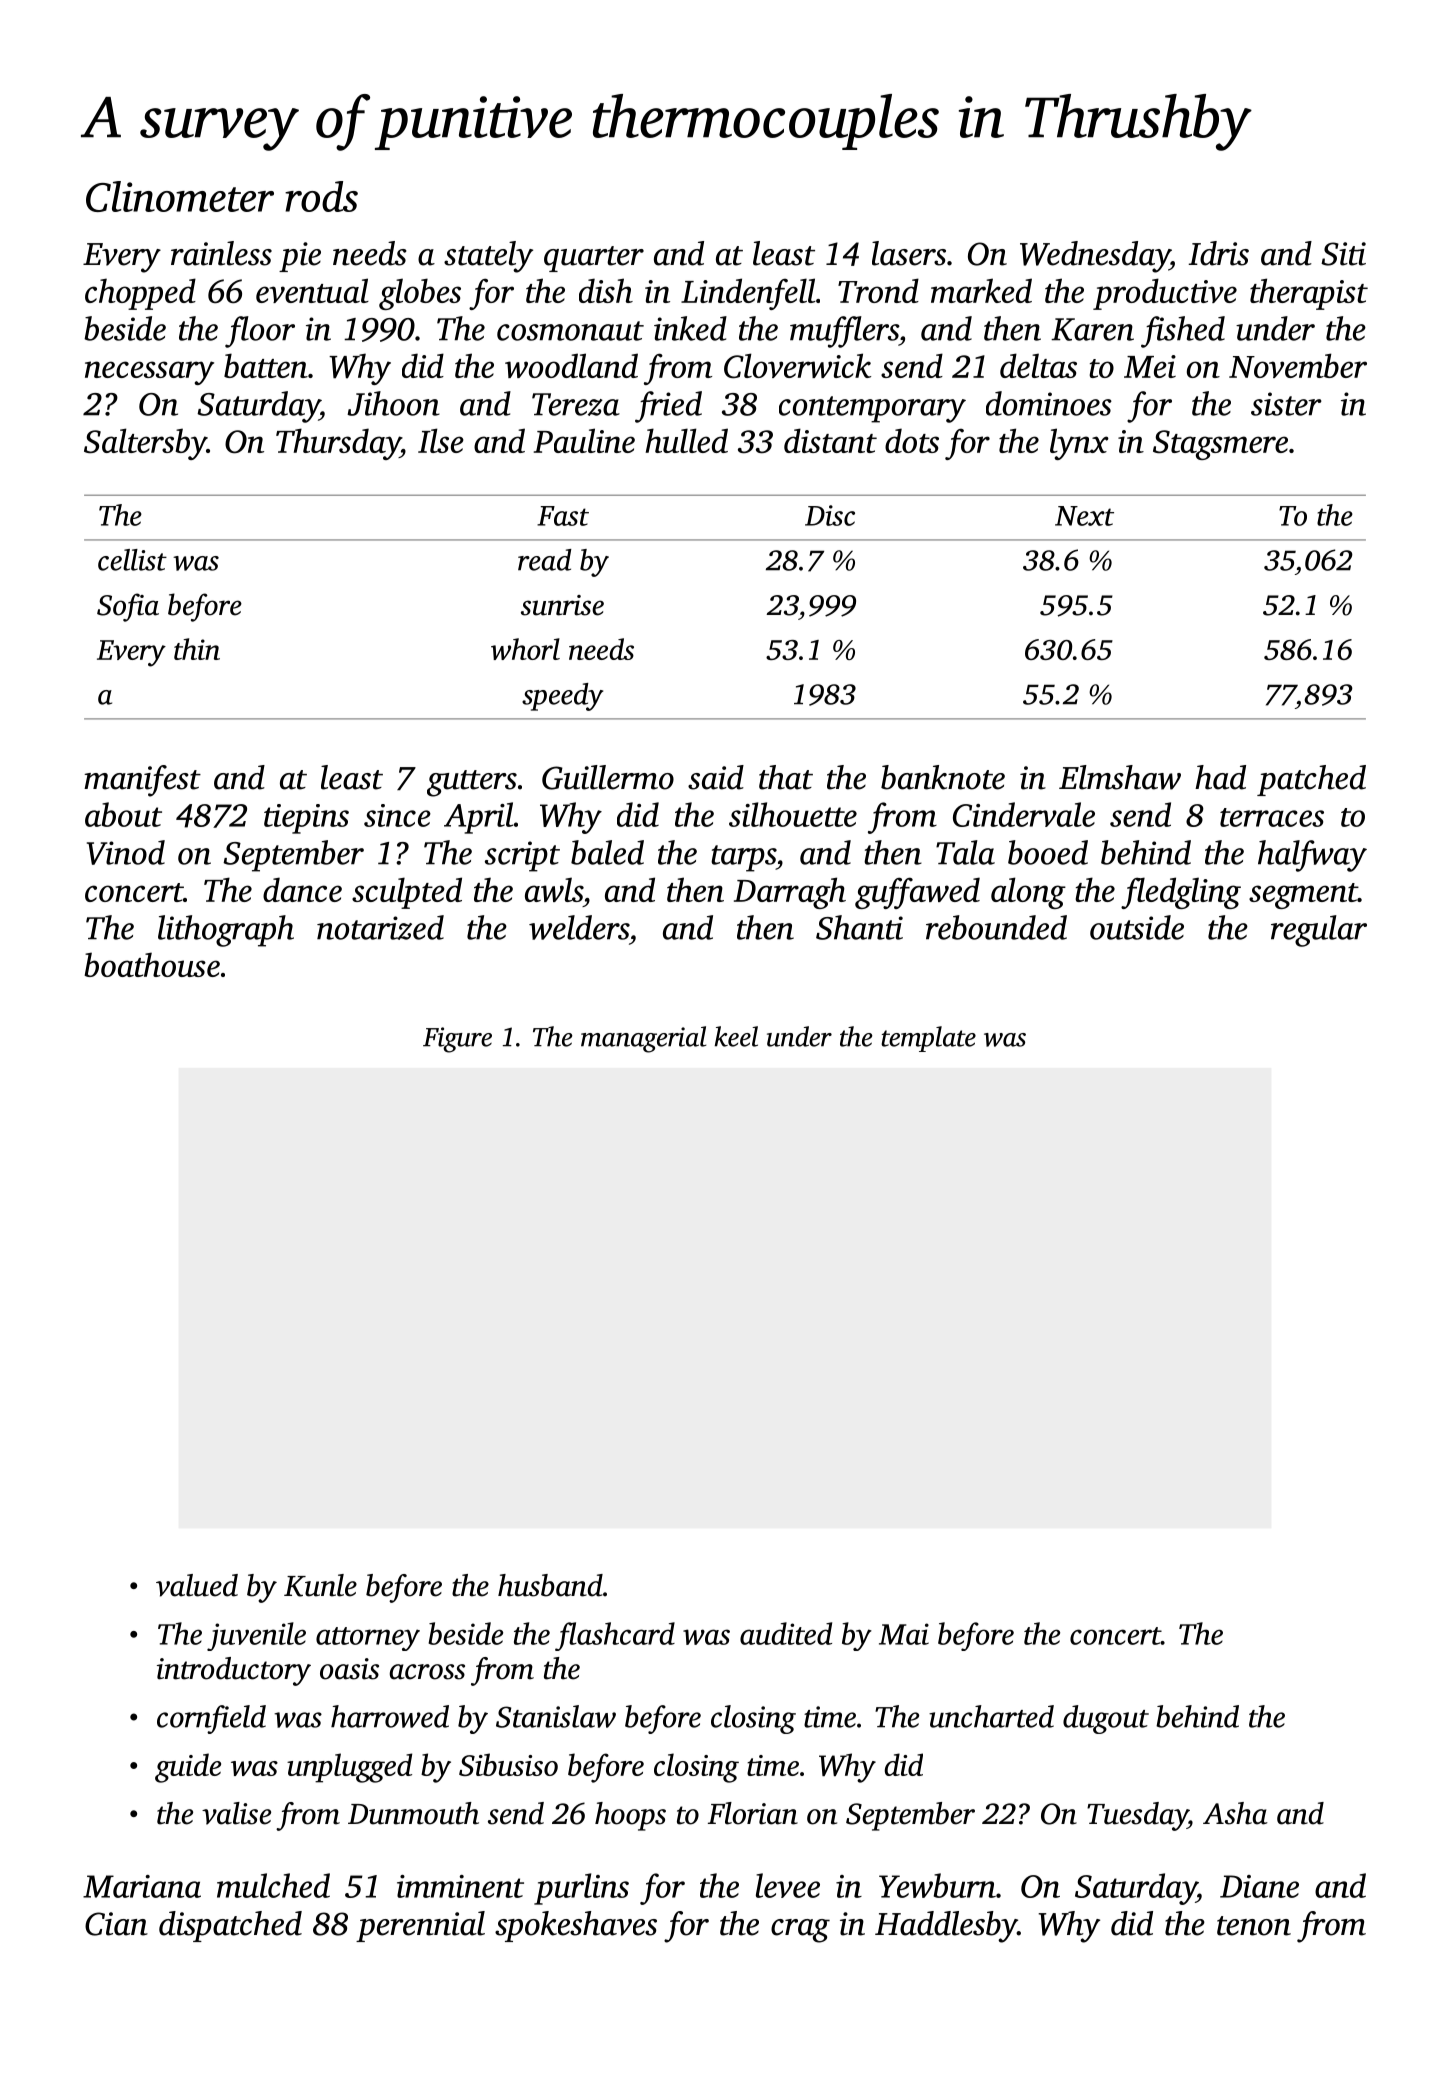  Describe the element at coordinates (550, 1585) in the screenshot. I see `husband` at that location.
